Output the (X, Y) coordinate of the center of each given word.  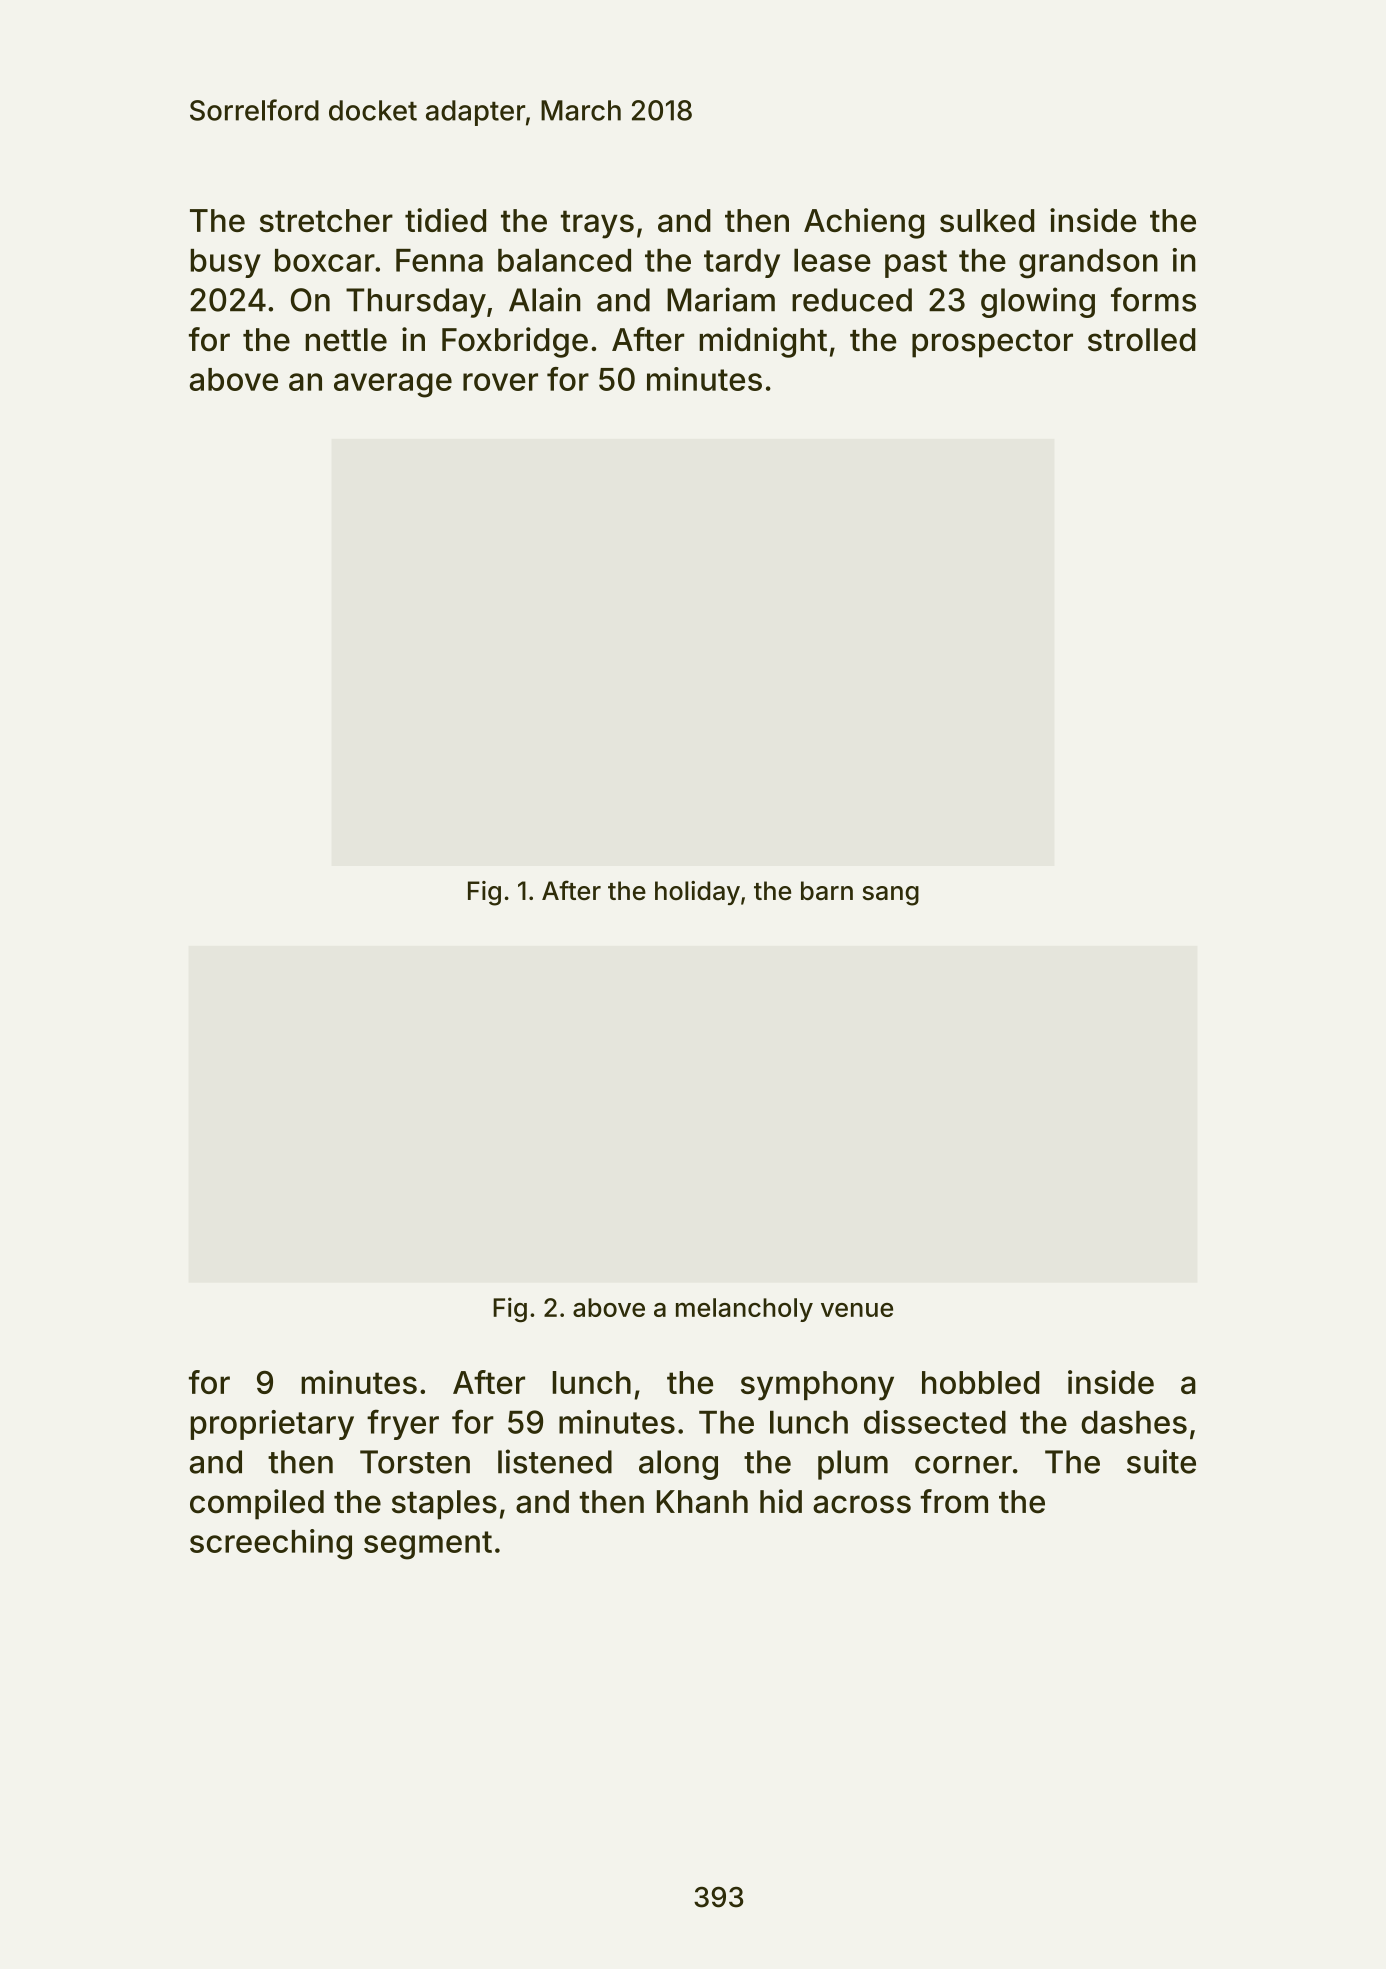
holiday (697, 893)
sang (891, 896)
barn (827, 891)
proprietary (272, 1425)
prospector (992, 344)
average (393, 385)
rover (500, 382)
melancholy (744, 1310)
